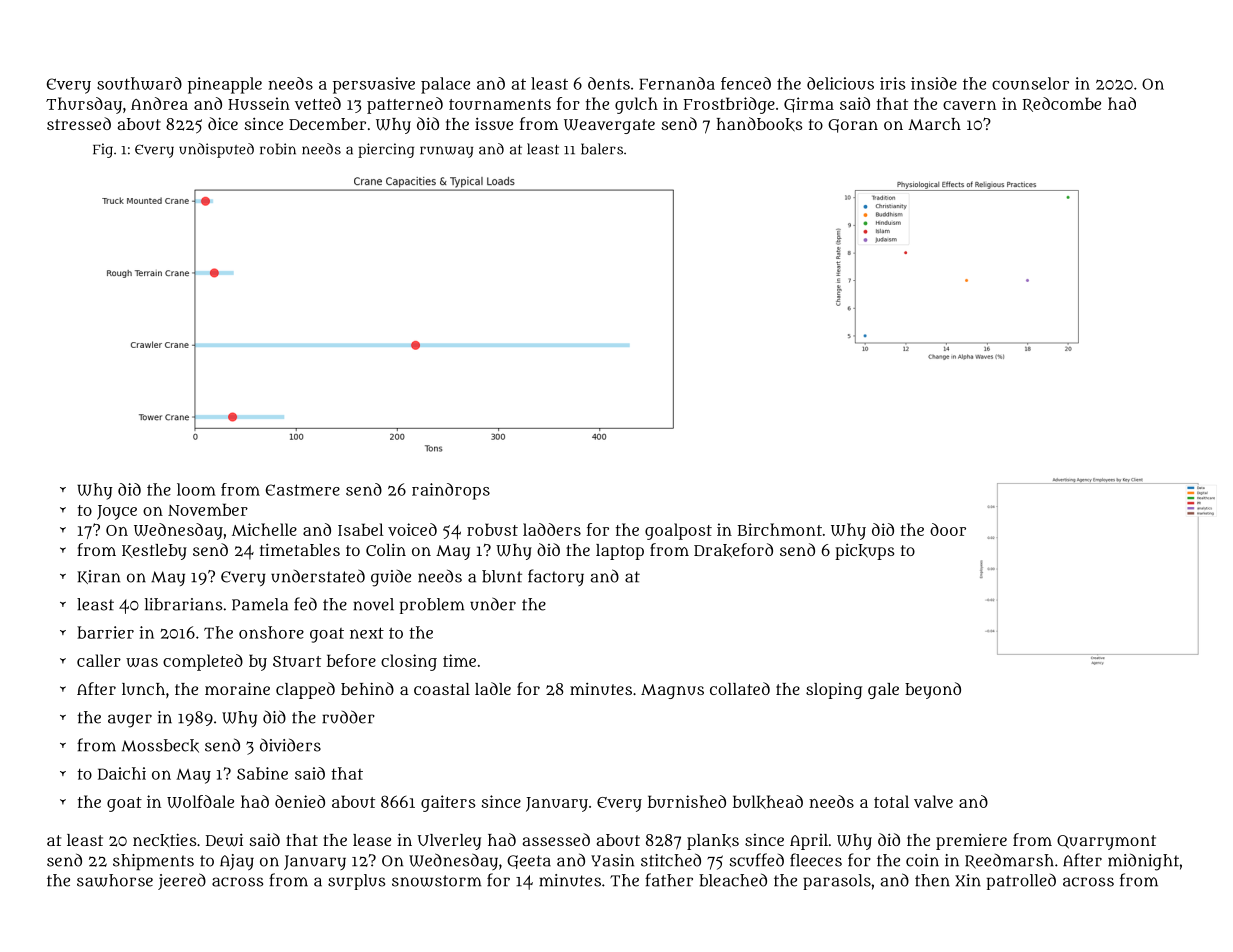  Describe the element at coordinates (356, 882) in the page. I see `surplus` at that location.
